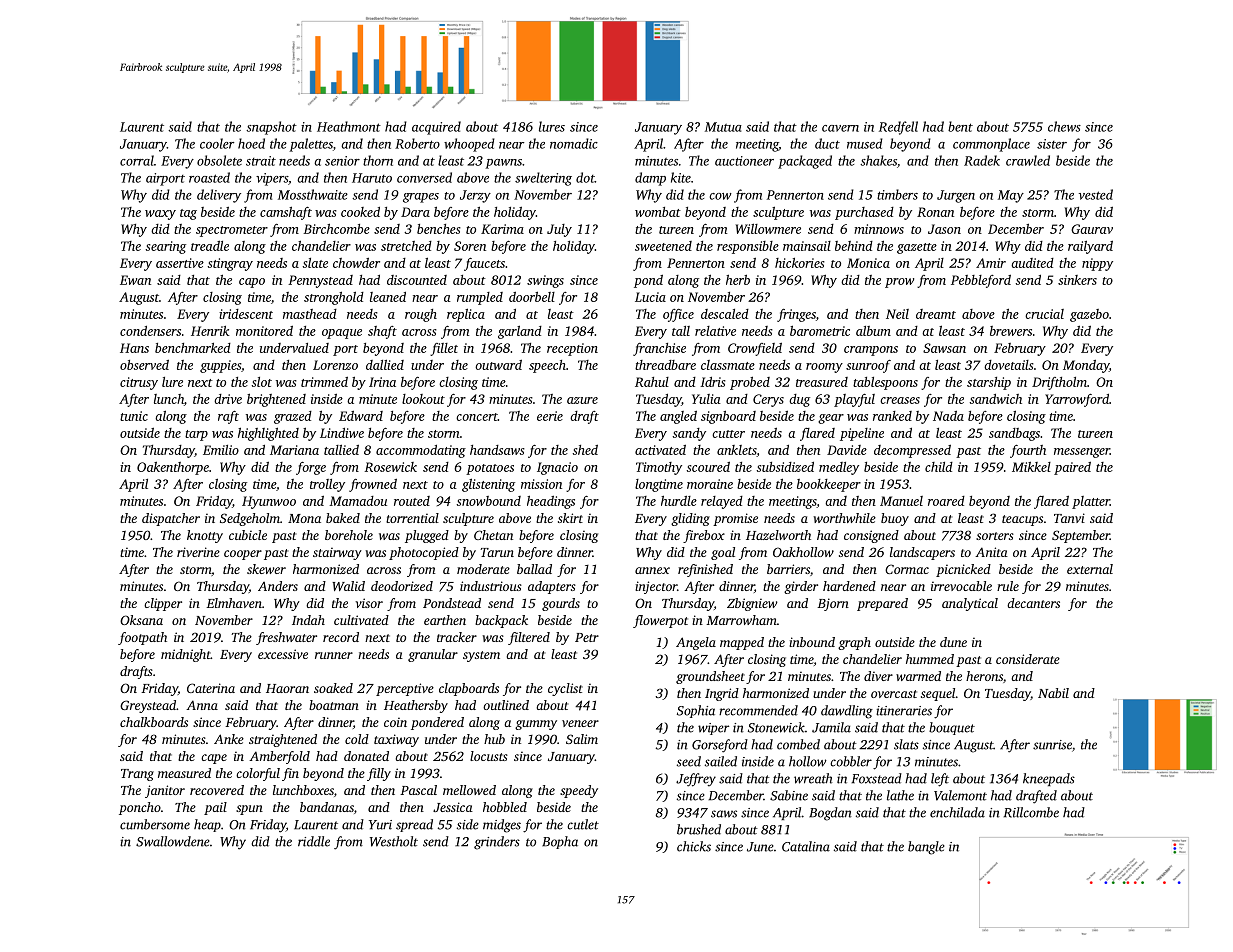  Describe the element at coordinates (696, 643) in the page. I see `Angela` at that location.
